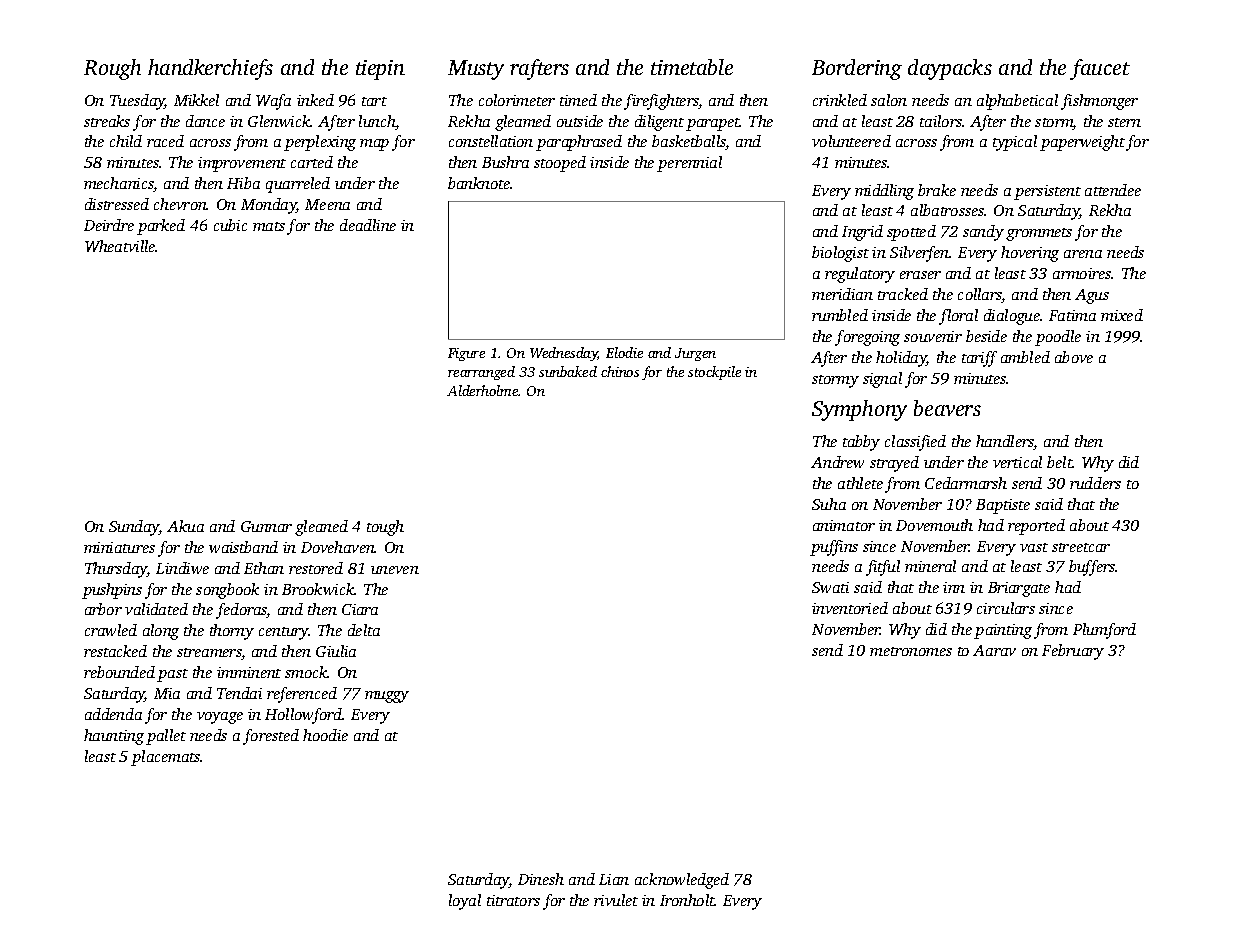  What do you see at coordinates (911, 651) in the screenshot?
I see `metronomes` at bounding box center [911, 651].
